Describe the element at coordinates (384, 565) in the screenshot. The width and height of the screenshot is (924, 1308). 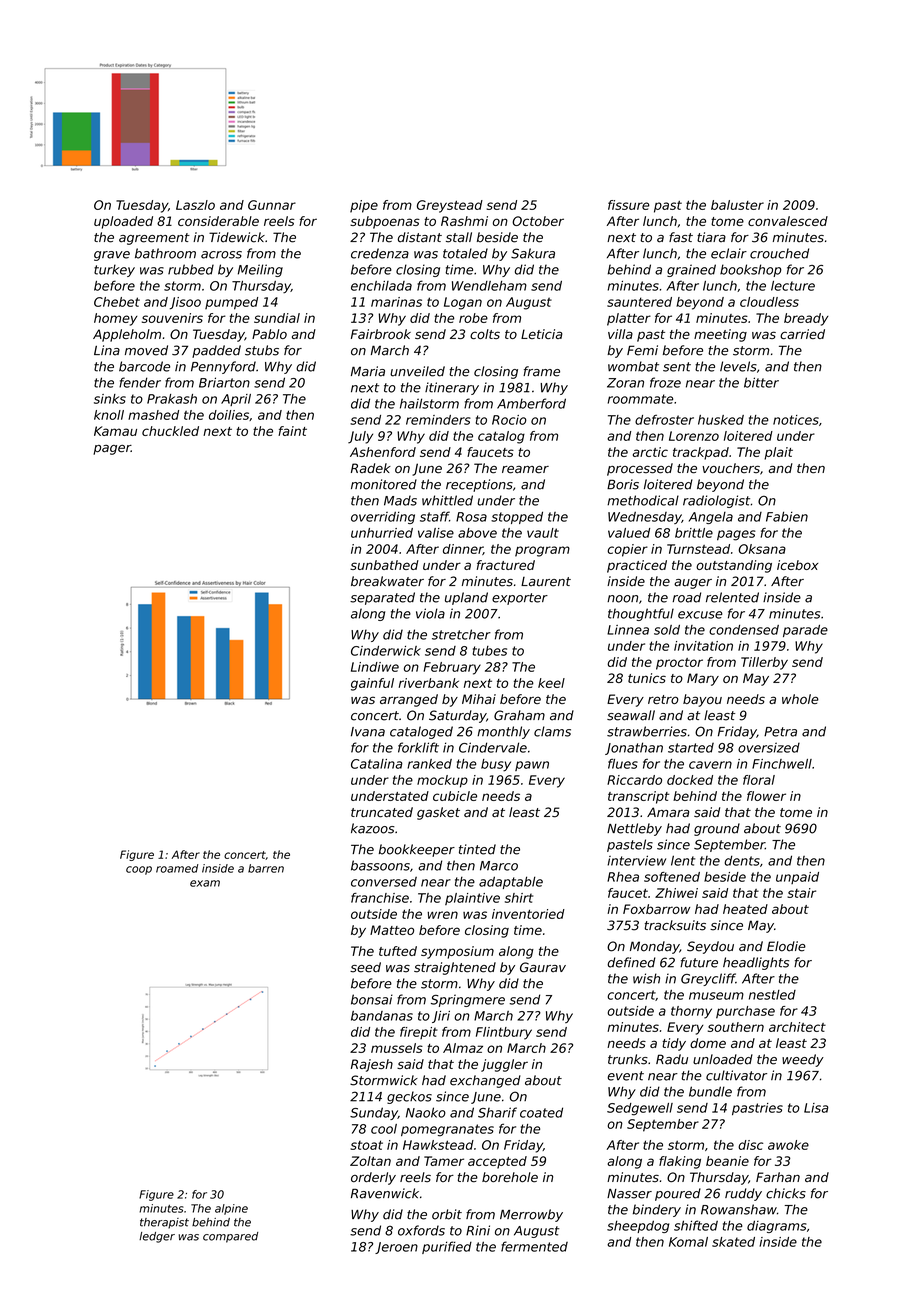
I see `sunbathed` at that location.
